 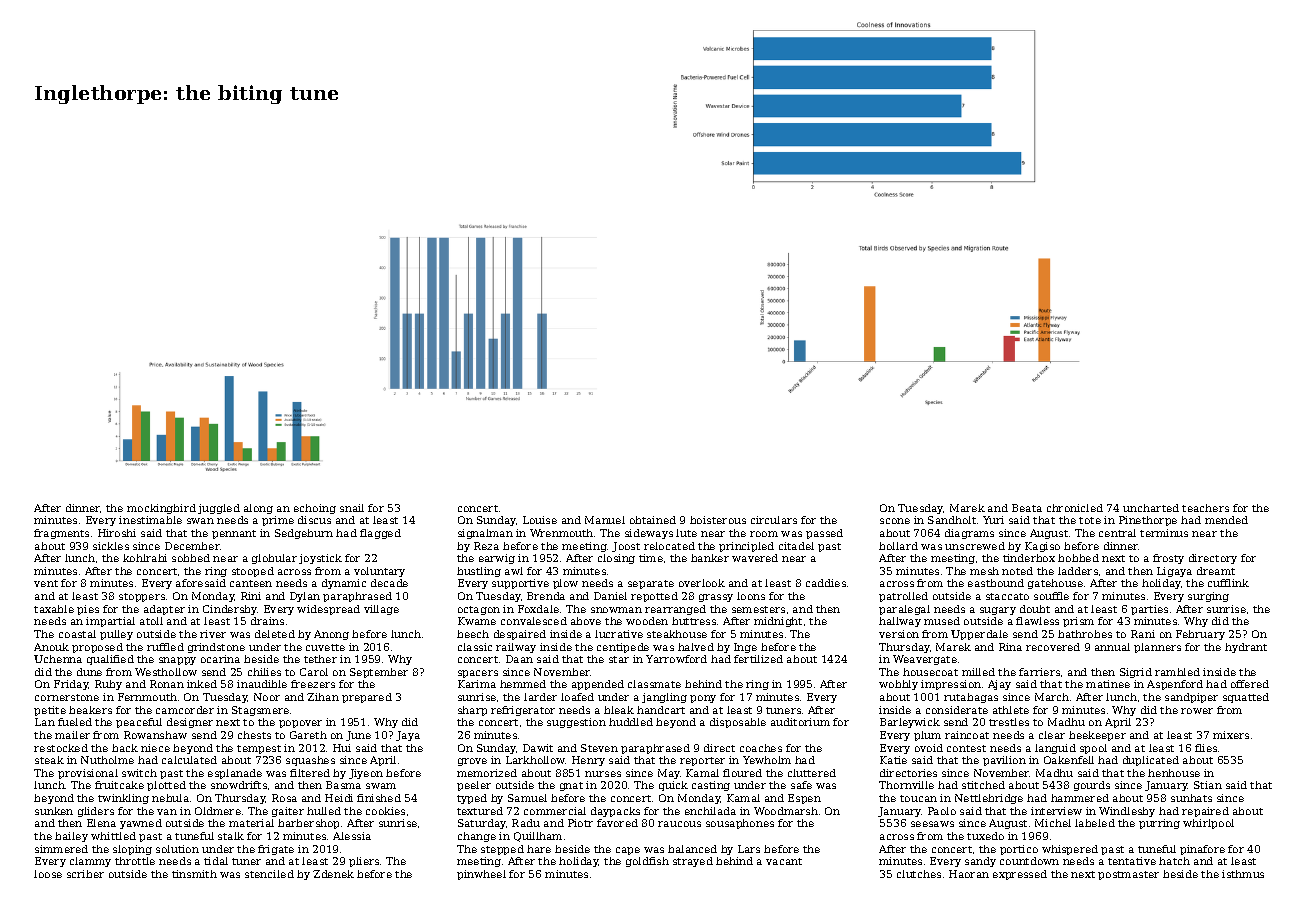 What do you see at coordinates (1191, 698) in the page?
I see `sandpiper` at bounding box center [1191, 698].
